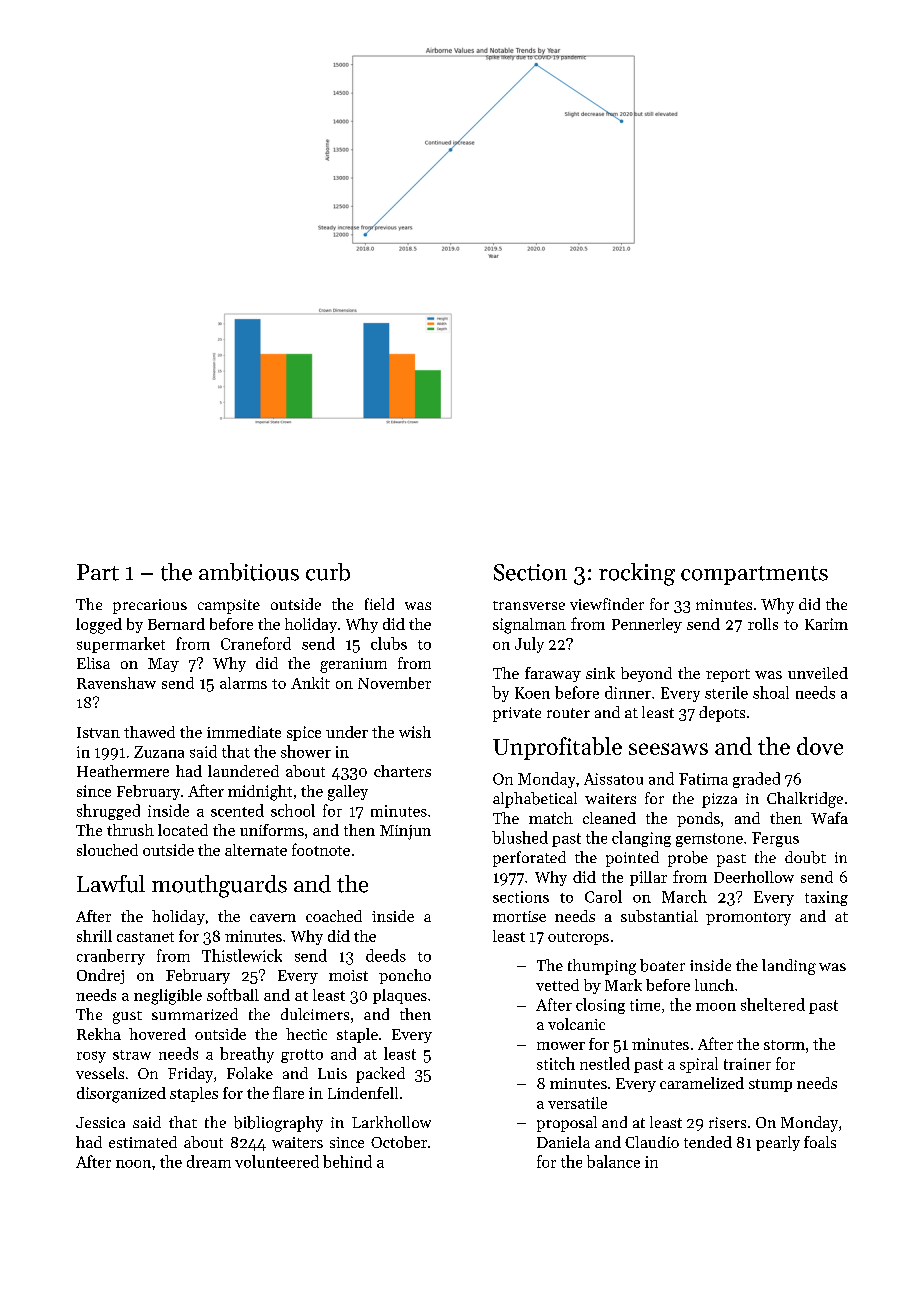 This image has height=1311, width=924. Describe the element at coordinates (123, 771) in the image. I see `Heathermere` at that location.
